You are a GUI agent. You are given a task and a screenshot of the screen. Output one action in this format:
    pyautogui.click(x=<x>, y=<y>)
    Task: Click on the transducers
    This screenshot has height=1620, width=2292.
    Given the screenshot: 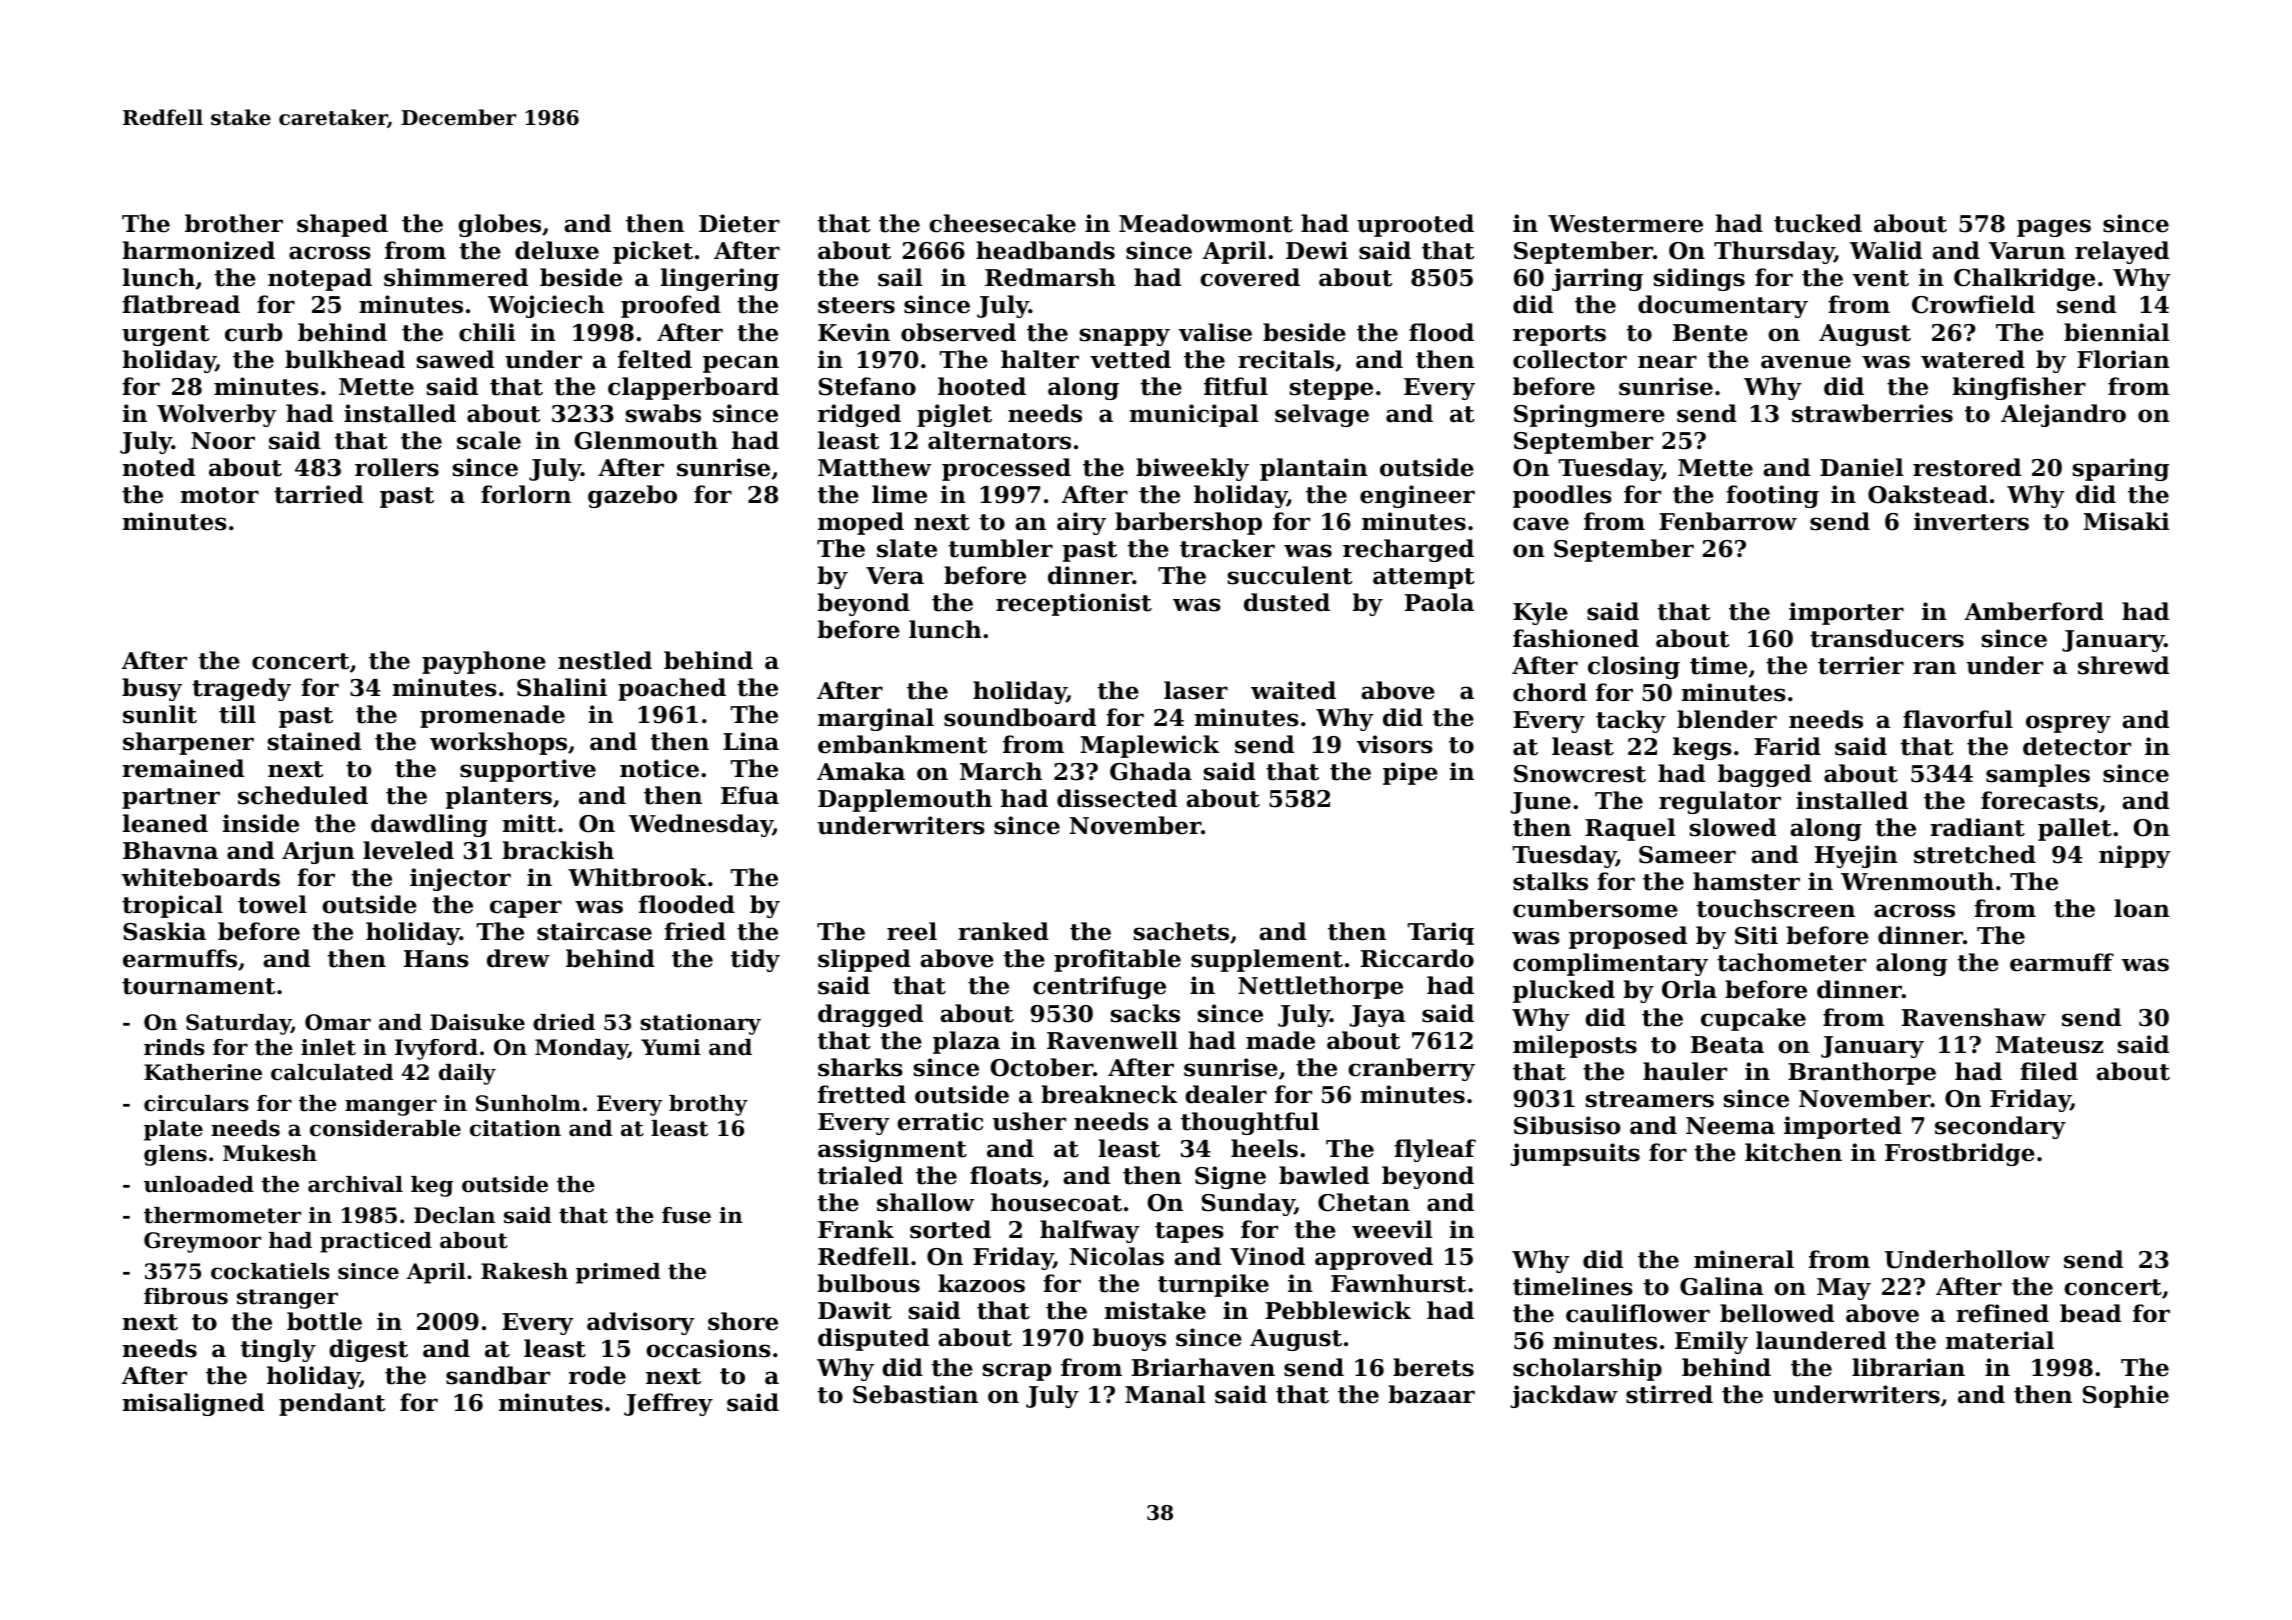 What is the action you would take?
    pyautogui.click(x=1887, y=638)
